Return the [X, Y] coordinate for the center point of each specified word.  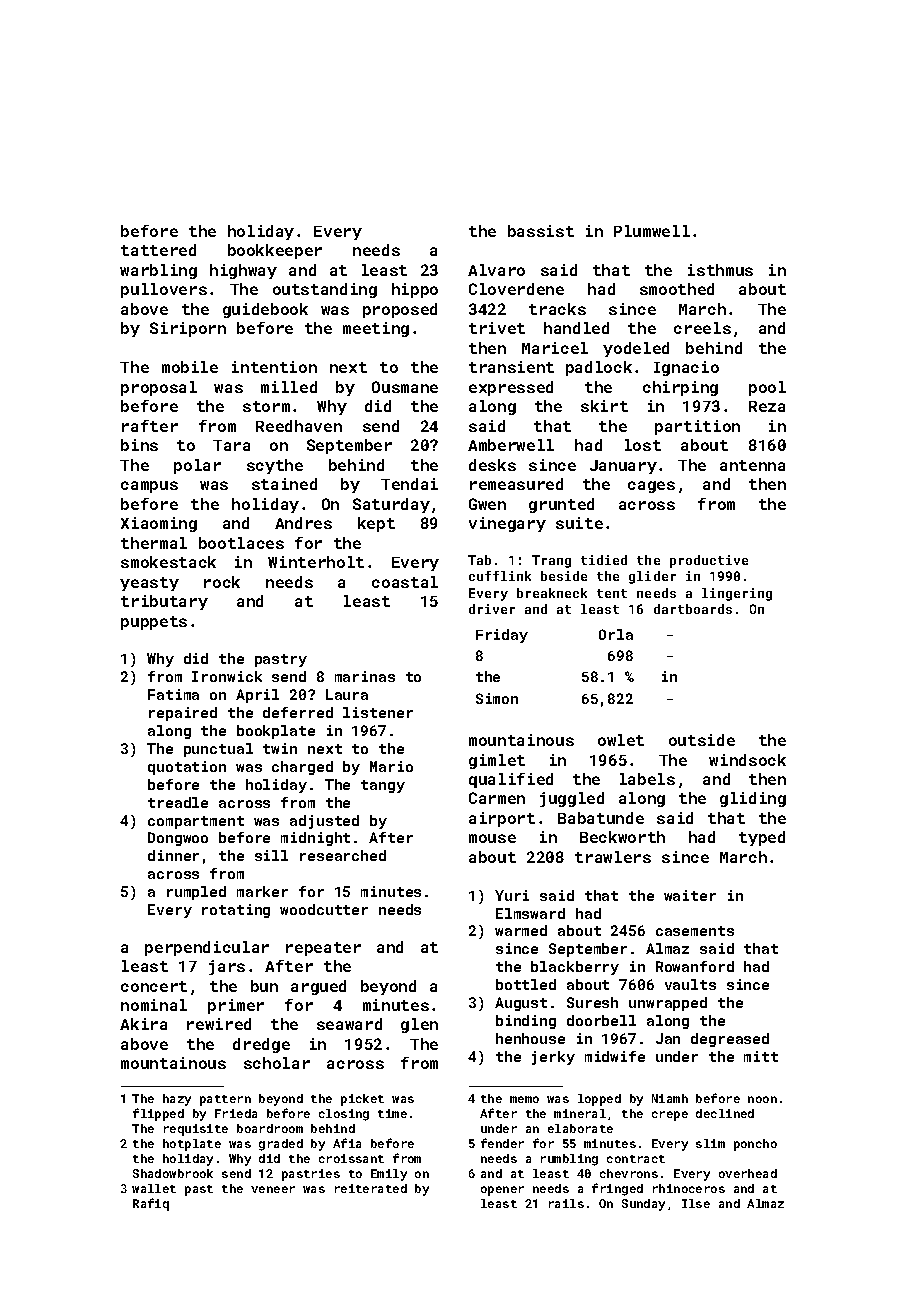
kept [376, 524]
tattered [158, 250]
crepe [670, 1116]
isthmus [720, 270]
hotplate [192, 1145]
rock [222, 582]
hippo [415, 290]
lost [643, 445]
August [521, 1004]
